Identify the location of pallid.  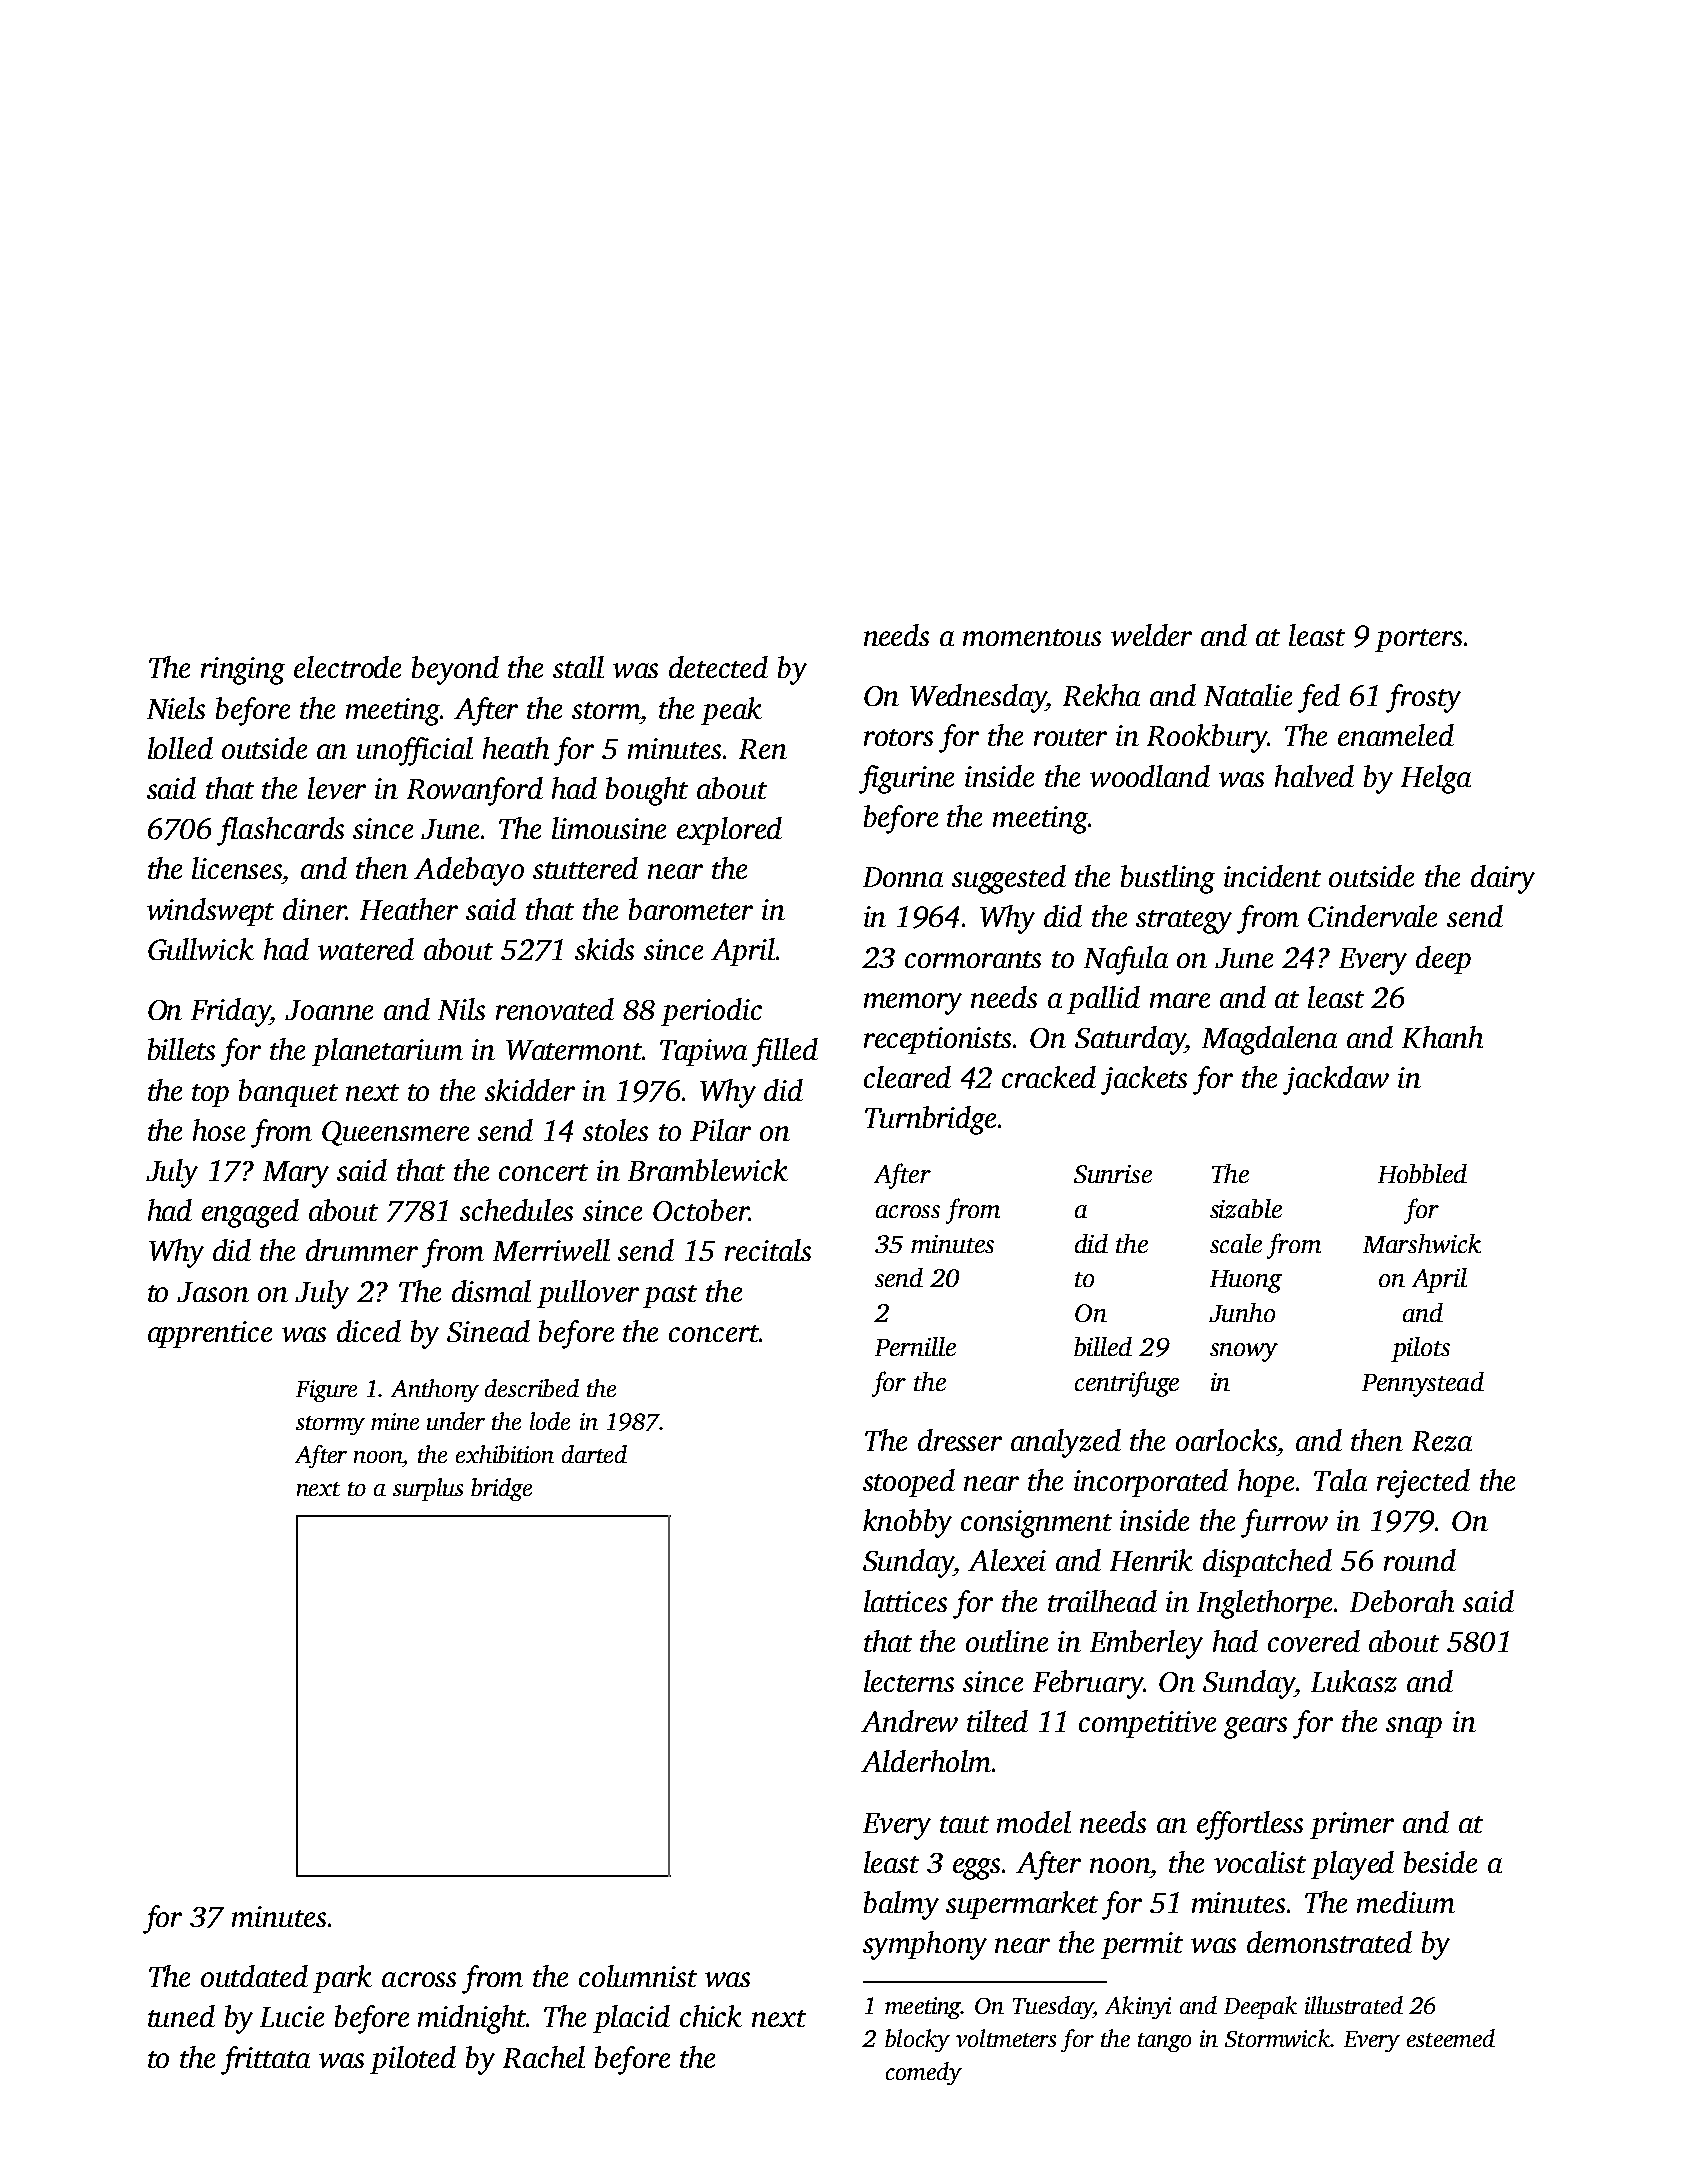
(1103, 1000).
